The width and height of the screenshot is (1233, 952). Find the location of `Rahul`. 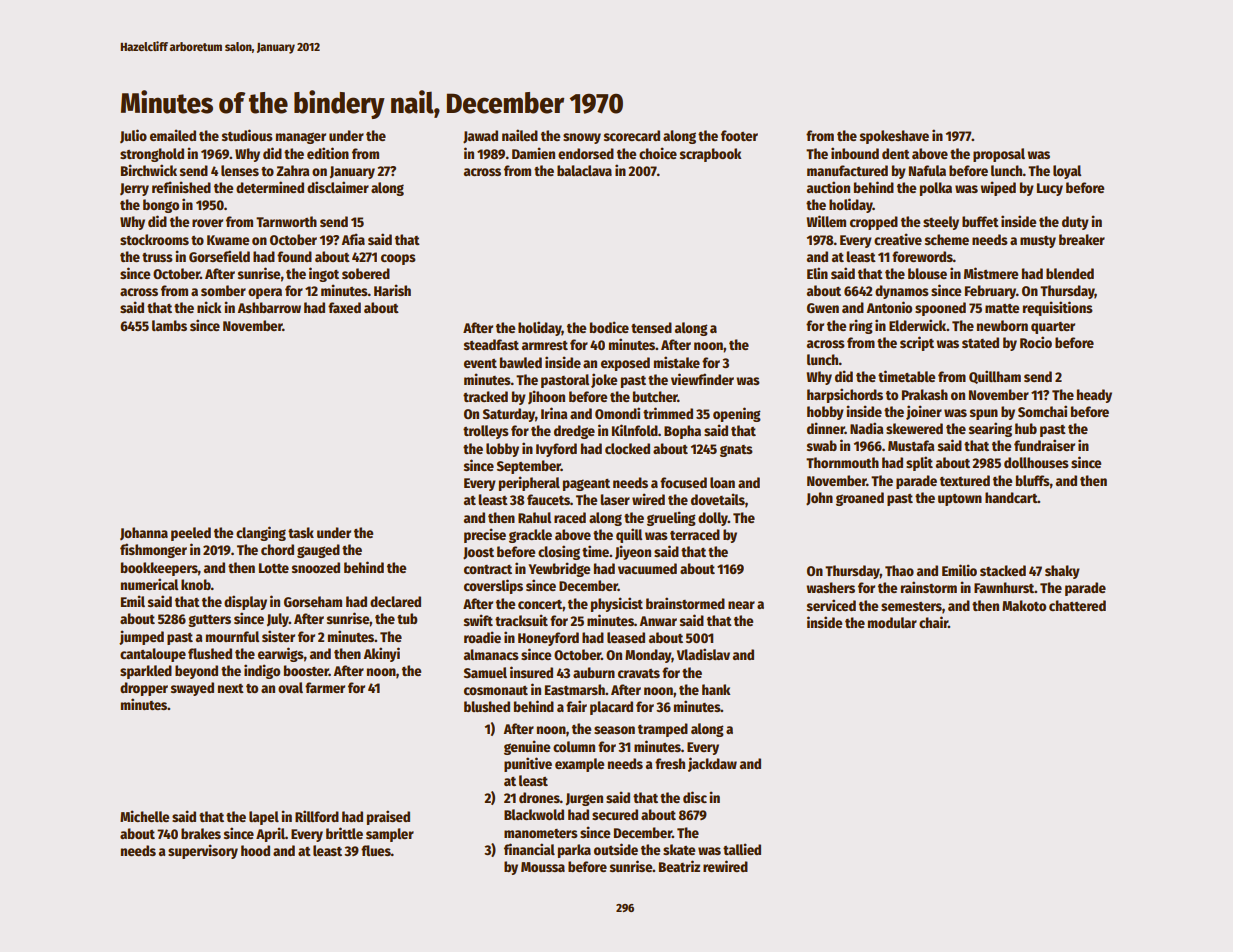

Rahul is located at coordinates (534, 517).
